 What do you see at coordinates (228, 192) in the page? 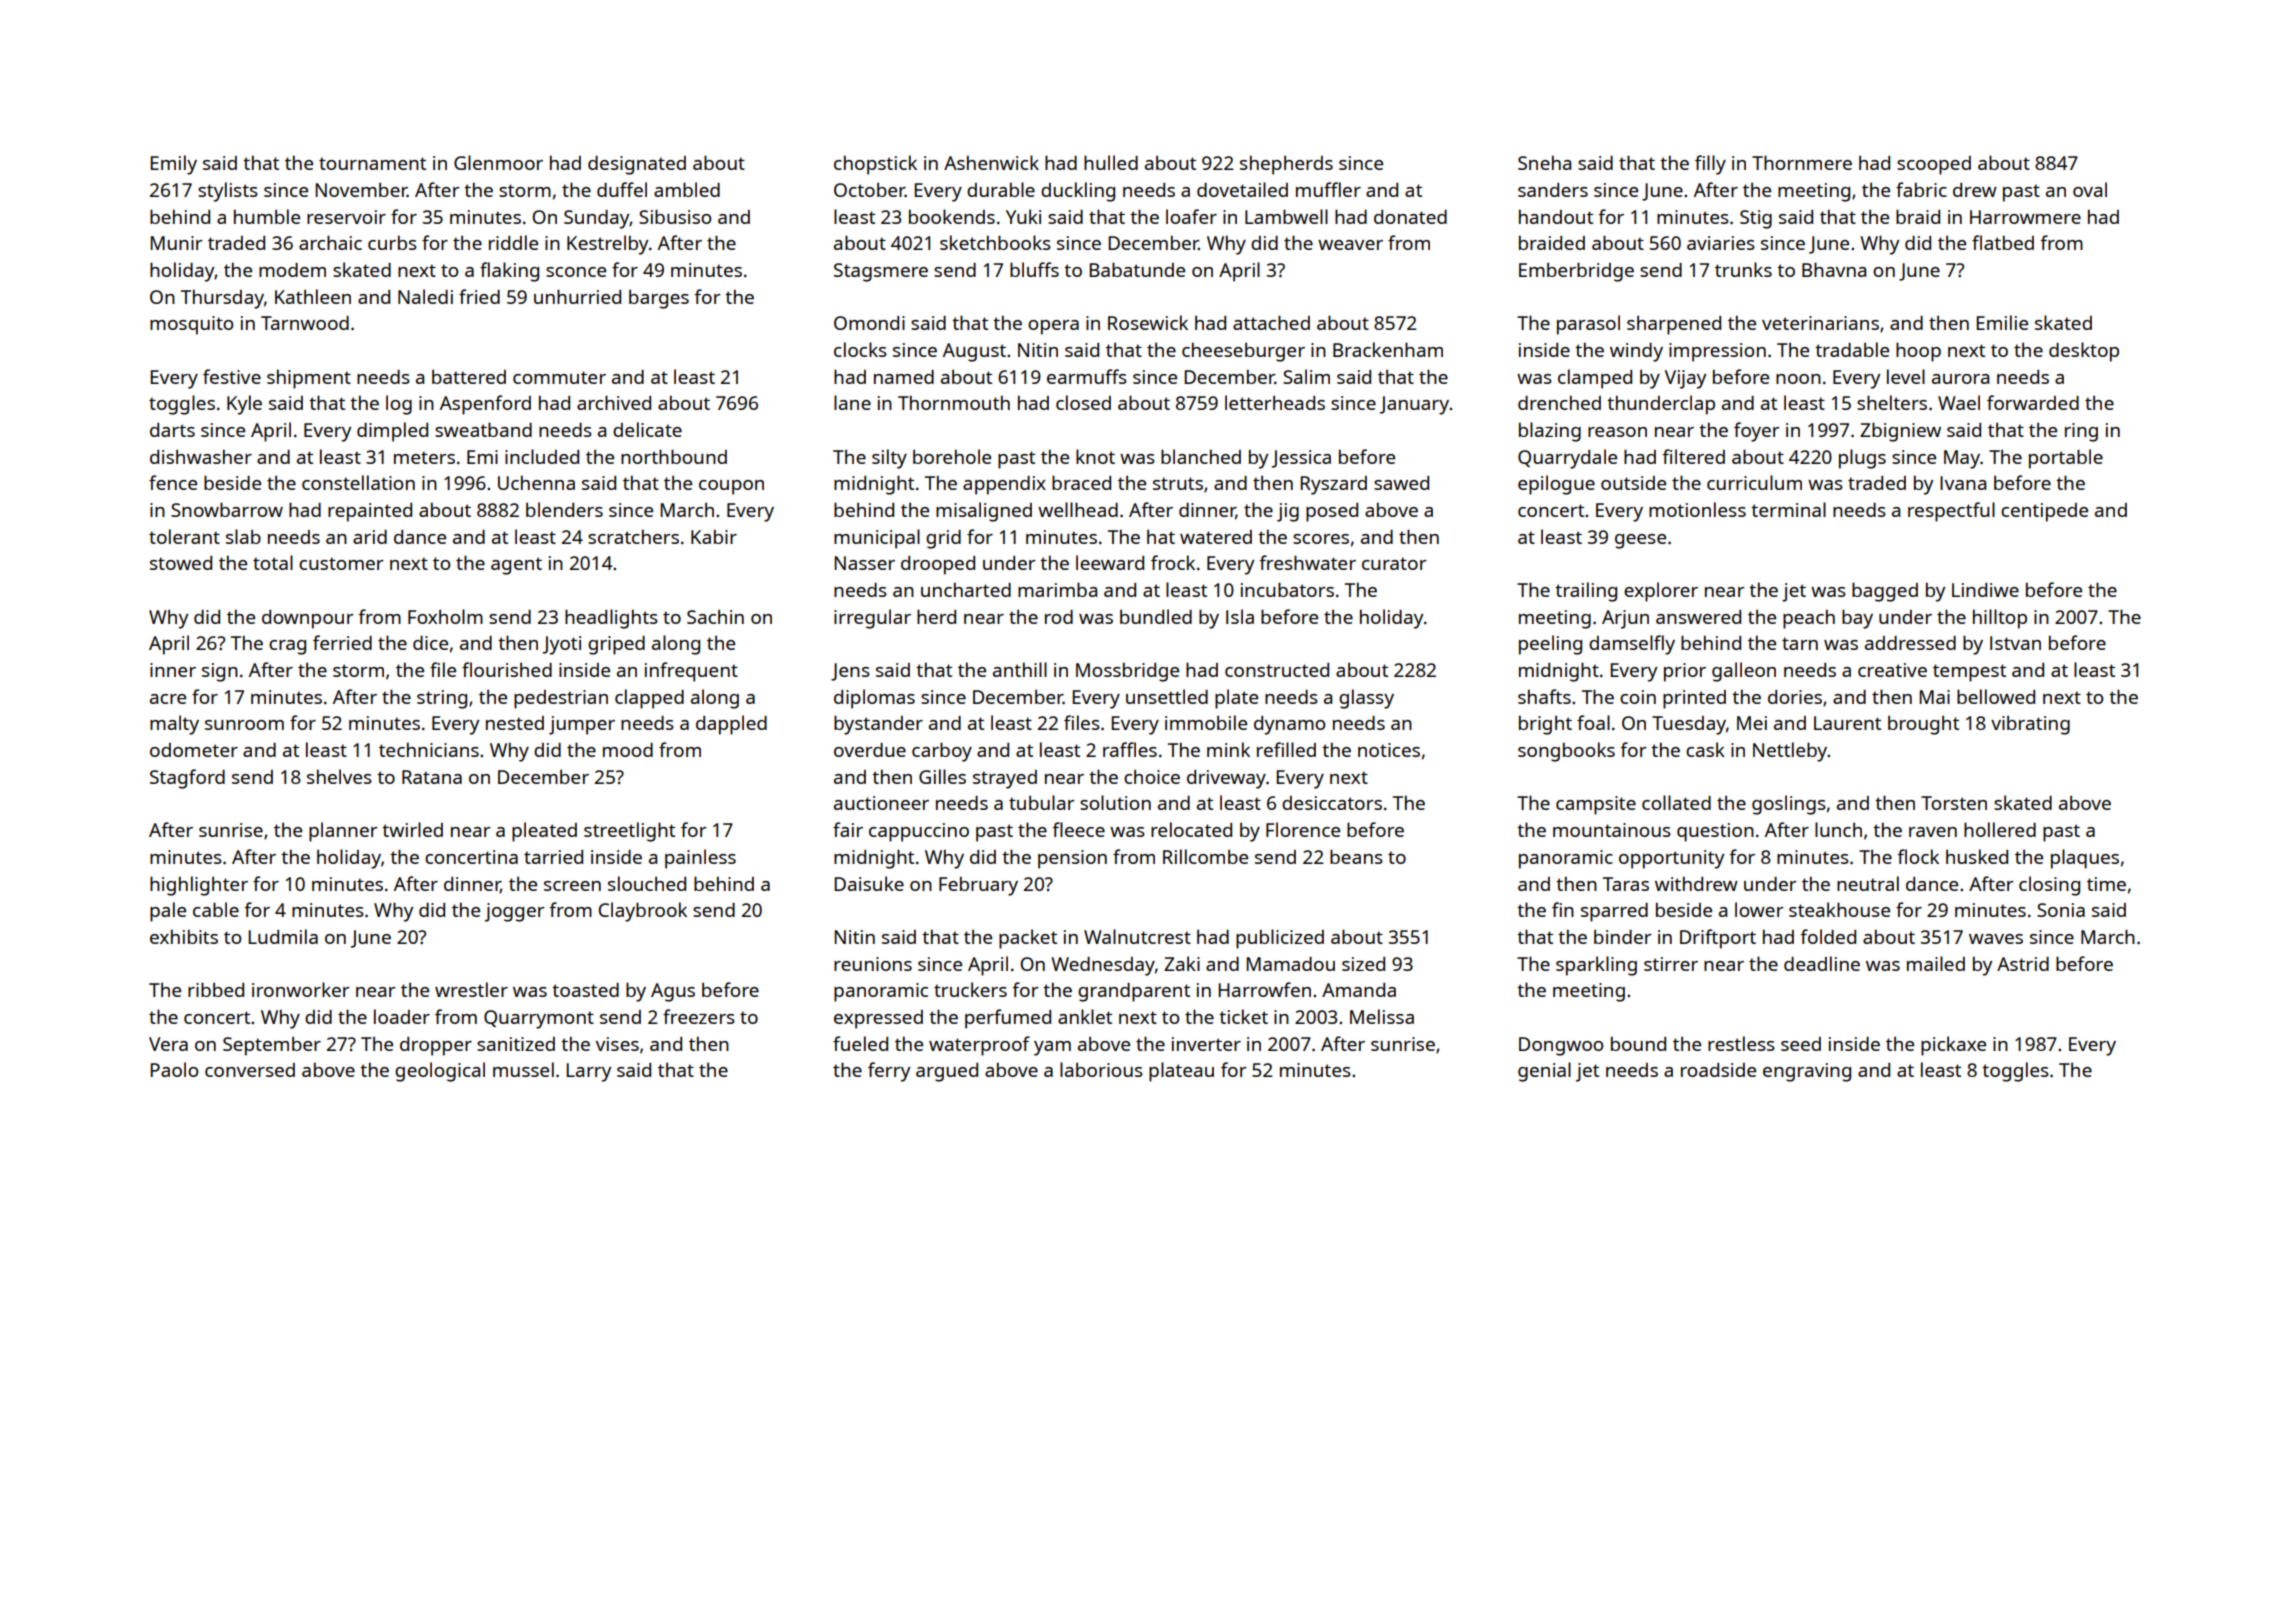
I see `stylists` at bounding box center [228, 192].
